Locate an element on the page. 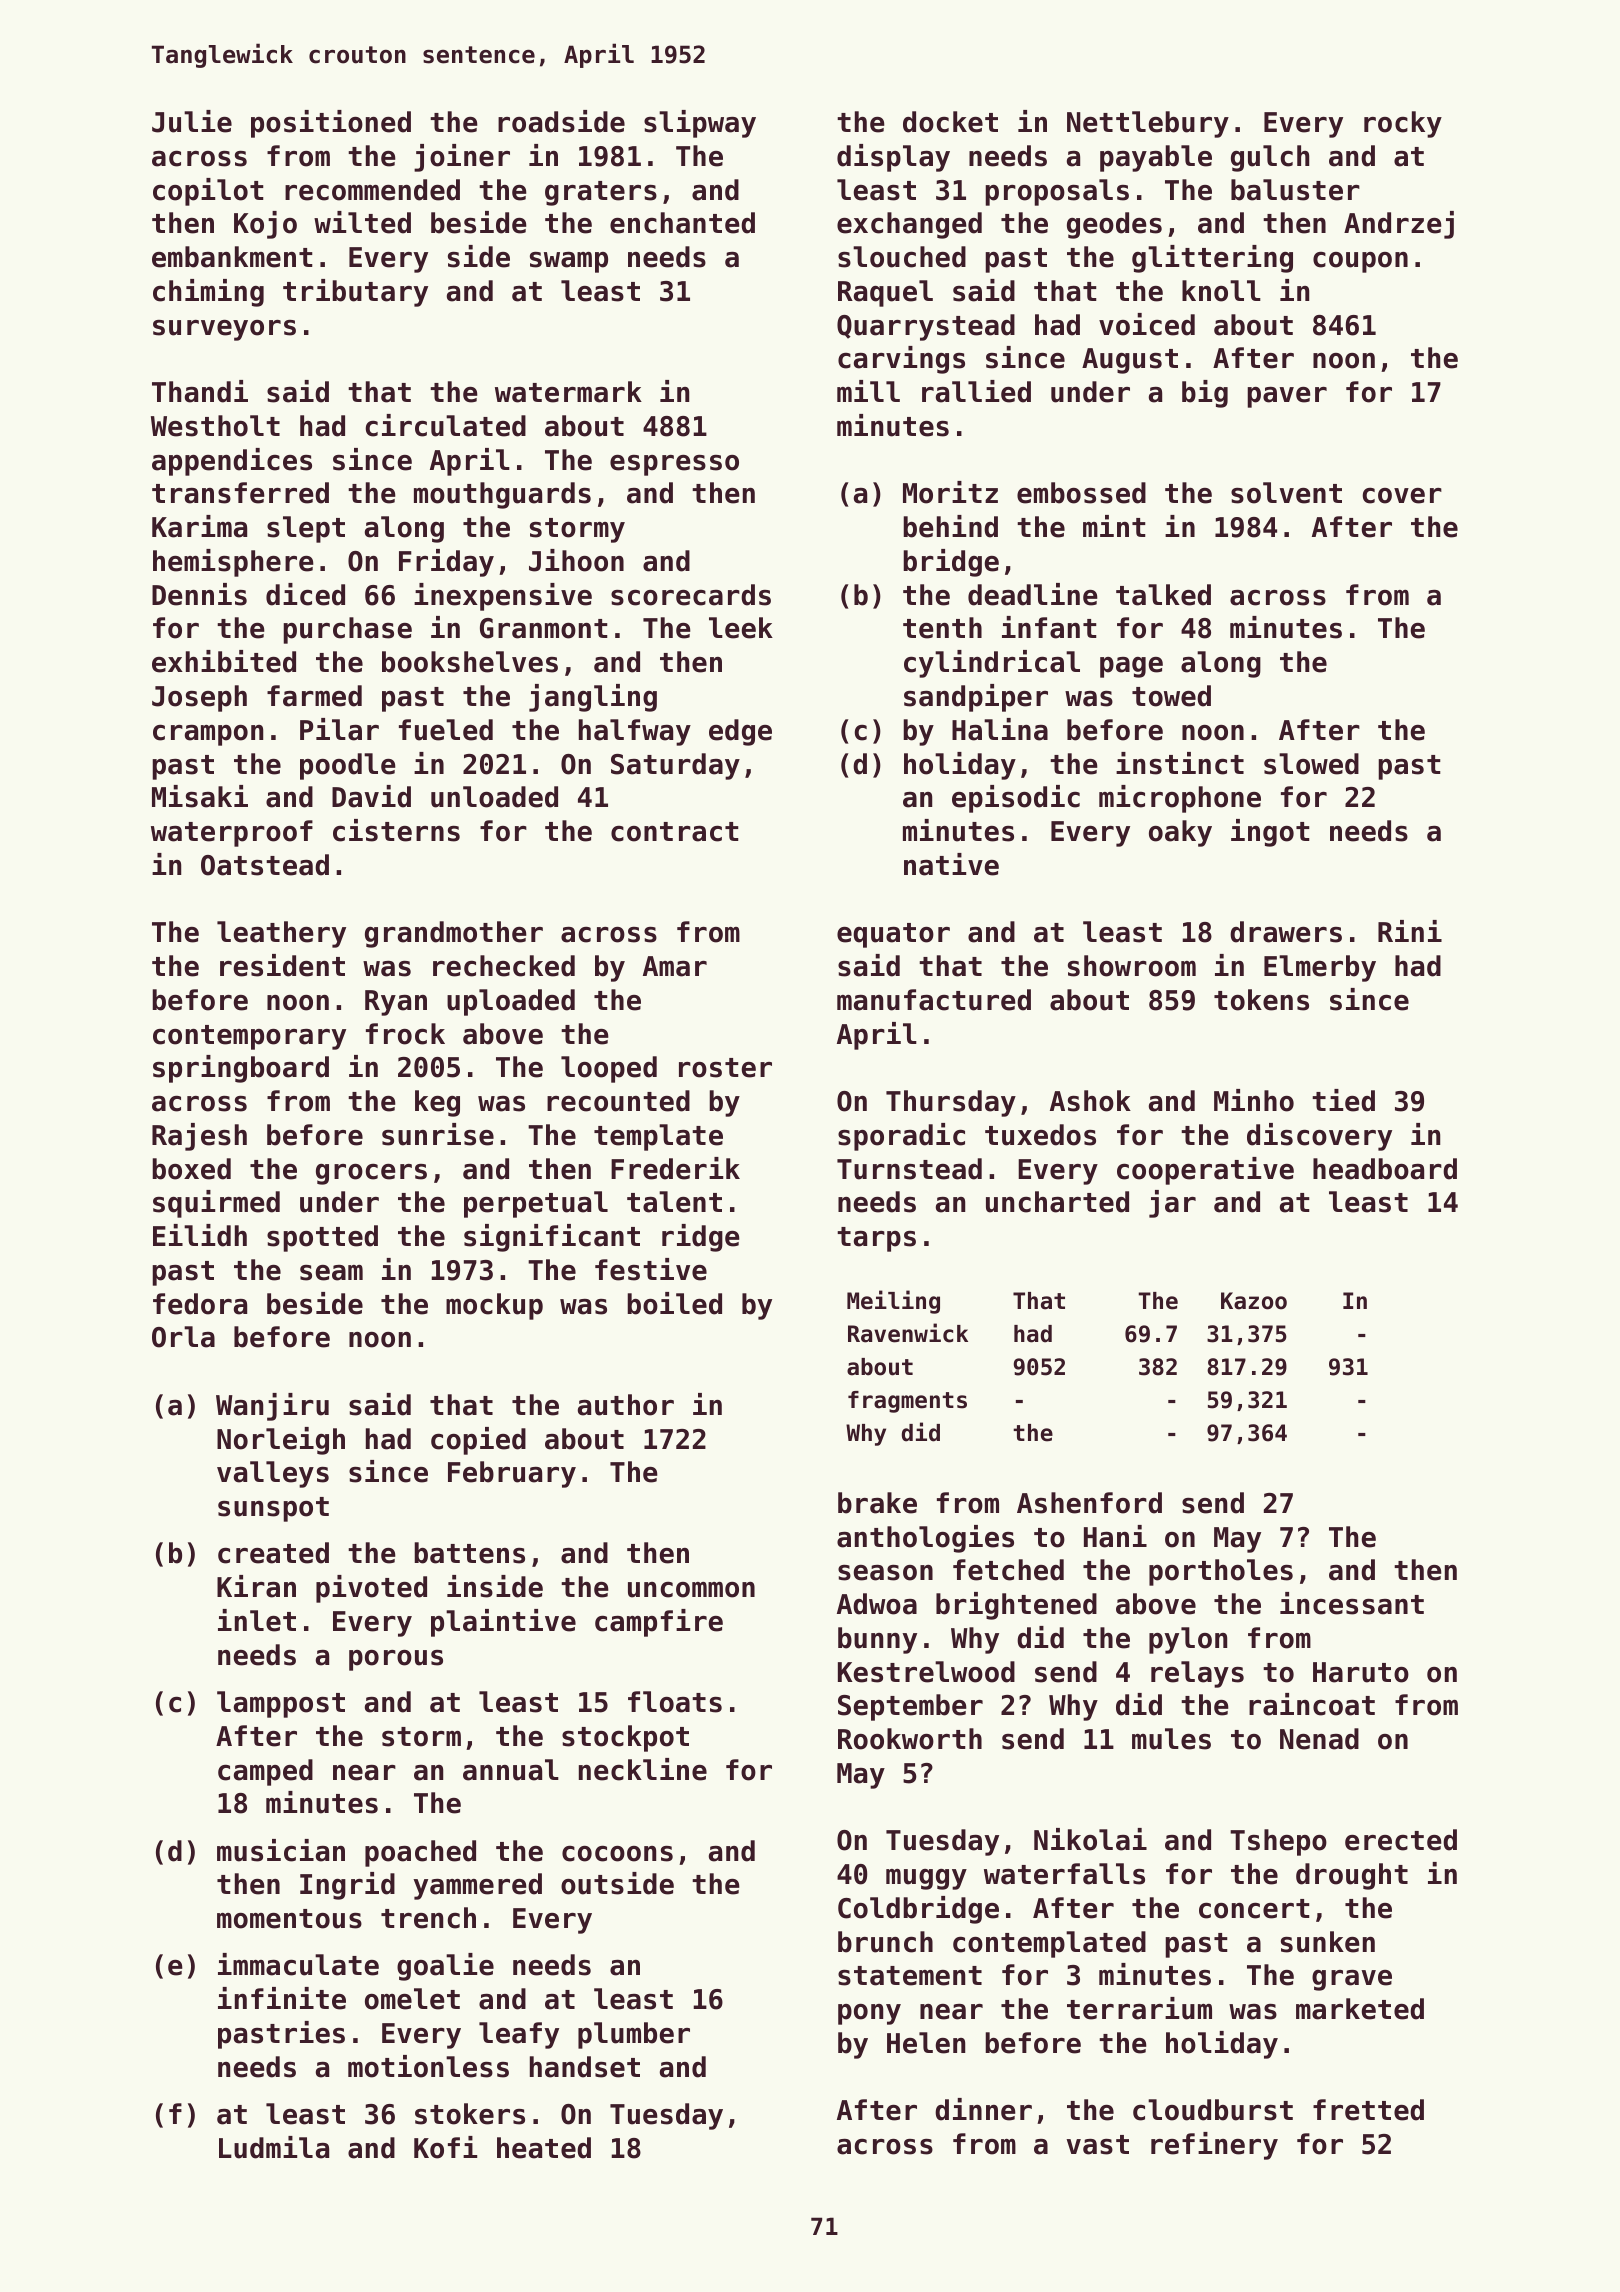 Image resolution: width=1620 pixels, height=2292 pixels. anthologies is located at coordinates (925, 1539).
